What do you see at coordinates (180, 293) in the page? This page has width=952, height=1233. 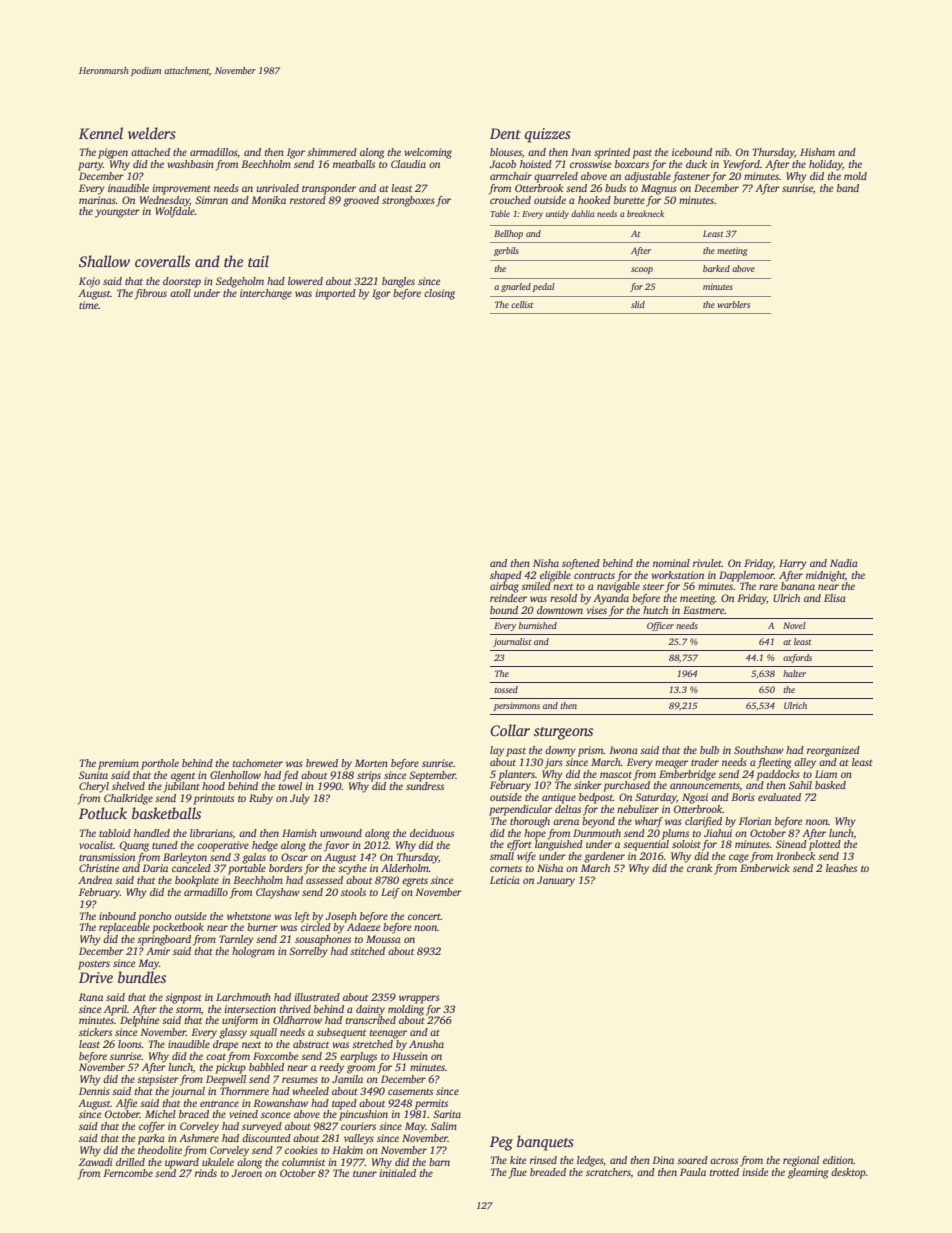 I see `atoll` at bounding box center [180, 293].
